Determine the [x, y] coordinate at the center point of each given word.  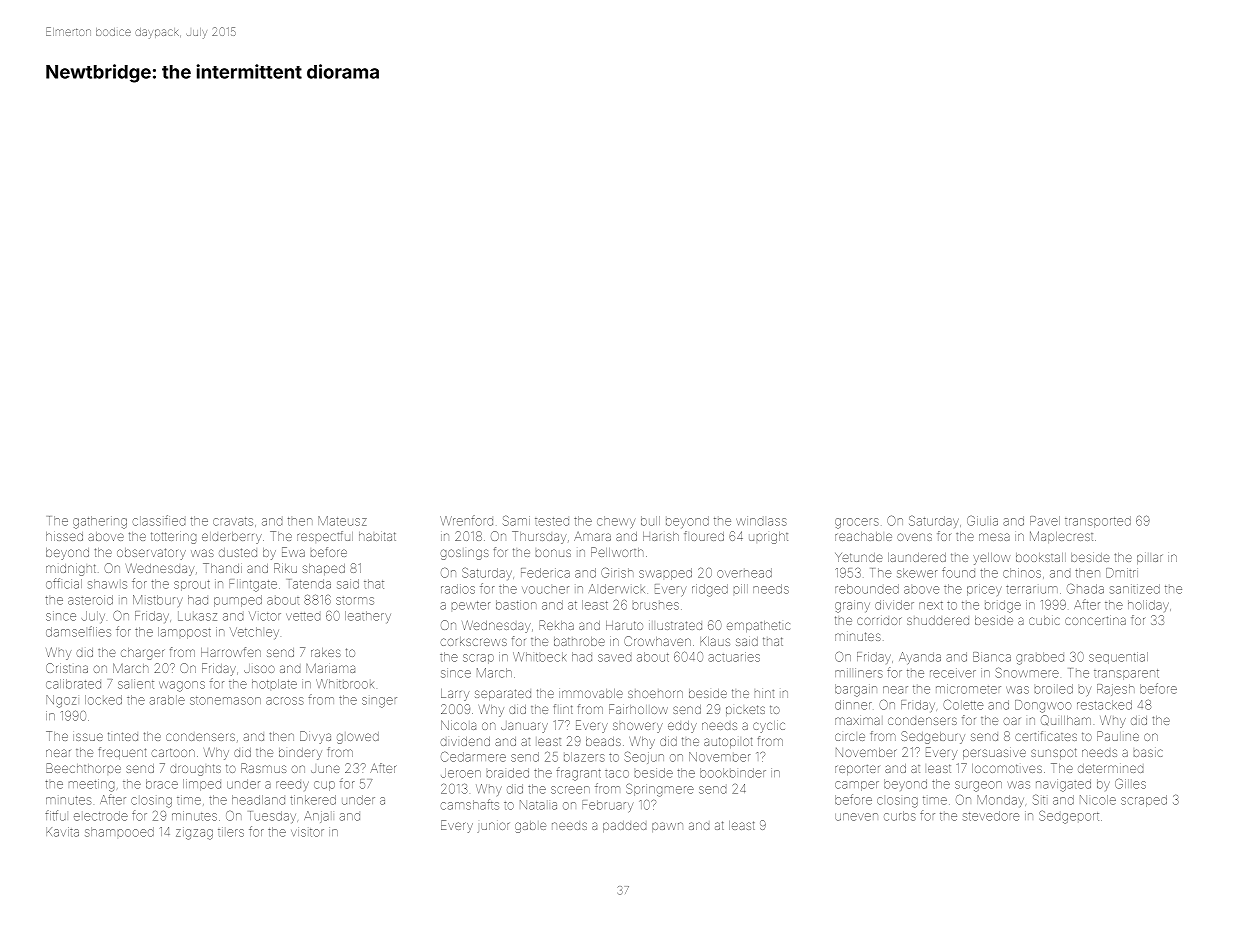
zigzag [194, 833]
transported [1098, 522]
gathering [100, 522]
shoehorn [655, 694]
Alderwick [617, 589]
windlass [761, 522]
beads [603, 741]
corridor [879, 621]
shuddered [938, 620]
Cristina [67, 668]
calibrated [73, 684]
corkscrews [473, 641]
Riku [285, 568]
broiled [1054, 689]
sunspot [1054, 753]
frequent [122, 753]
